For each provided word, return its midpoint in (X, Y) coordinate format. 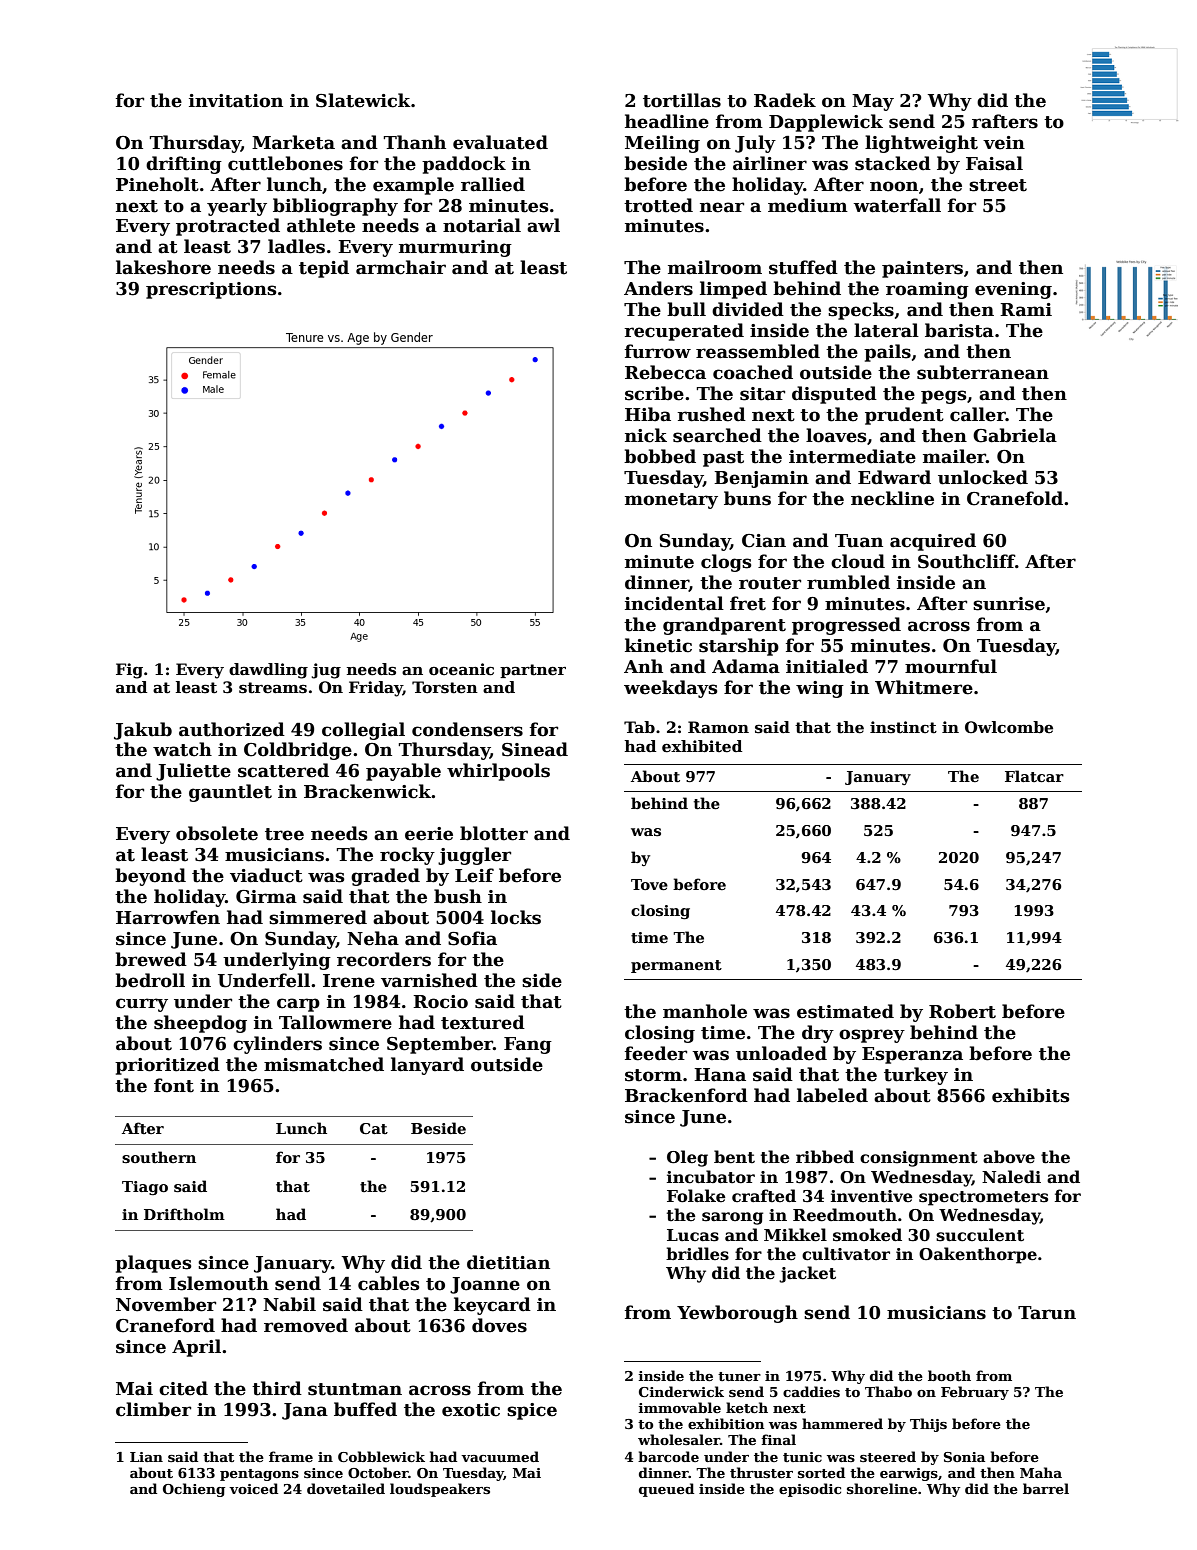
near (722, 207)
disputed (834, 395)
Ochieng (194, 1490)
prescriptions (211, 290)
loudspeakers (440, 1490)
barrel (1046, 1488)
